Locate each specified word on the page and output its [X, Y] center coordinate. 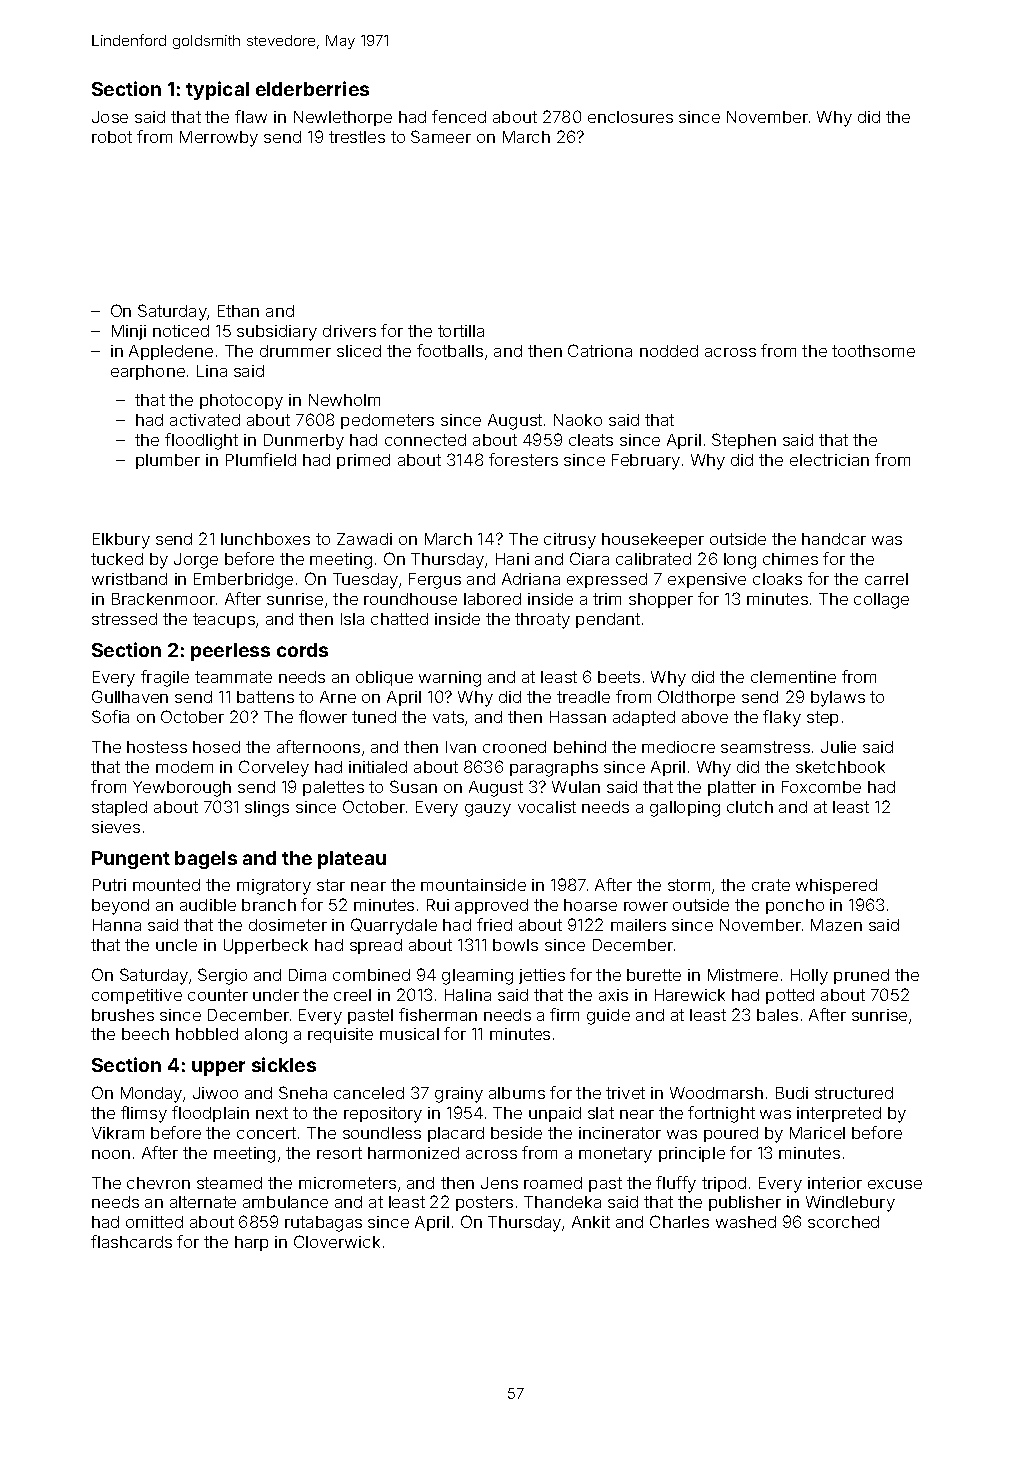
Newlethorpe [343, 118]
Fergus [435, 581]
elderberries [312, 88]
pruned [861, 976]
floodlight [201, 441]
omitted [154, 1222]
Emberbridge [243, 581]
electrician [829, 460]
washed [746, 1222]
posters [484, 1203]
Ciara [589, 558]
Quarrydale [394, 926]
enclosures [630, 117]
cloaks [777, 579]
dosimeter [288, 925]
